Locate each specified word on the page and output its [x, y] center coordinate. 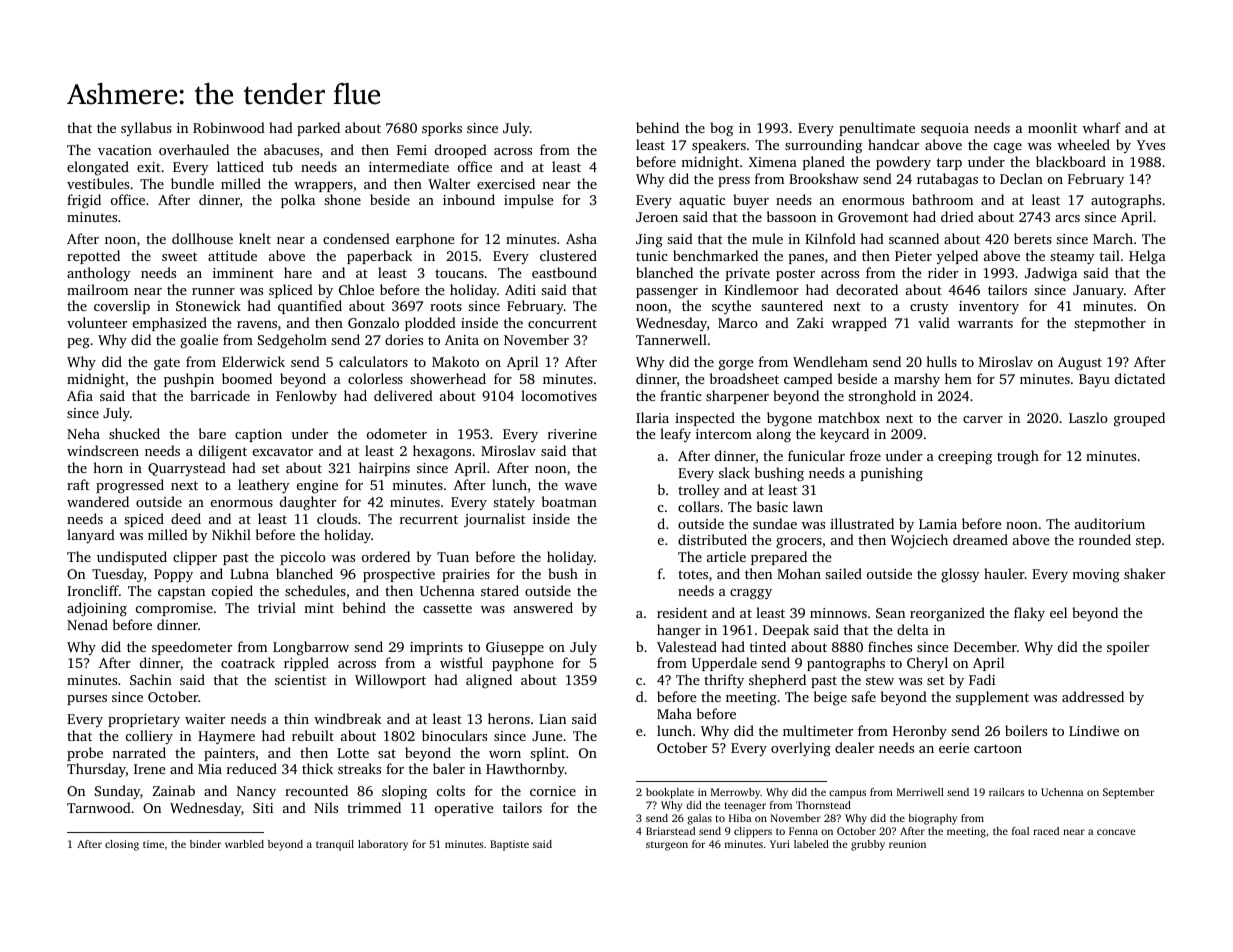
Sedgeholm [292, 341]
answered [543, 607]
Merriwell [920, 792]
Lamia [938, 524]
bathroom [942, 199]
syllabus [146, 129]
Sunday [117, 792]
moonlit [1052, 127]
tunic [652, 256]
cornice [553, 791]
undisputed [132, 558]
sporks [442, 129]
